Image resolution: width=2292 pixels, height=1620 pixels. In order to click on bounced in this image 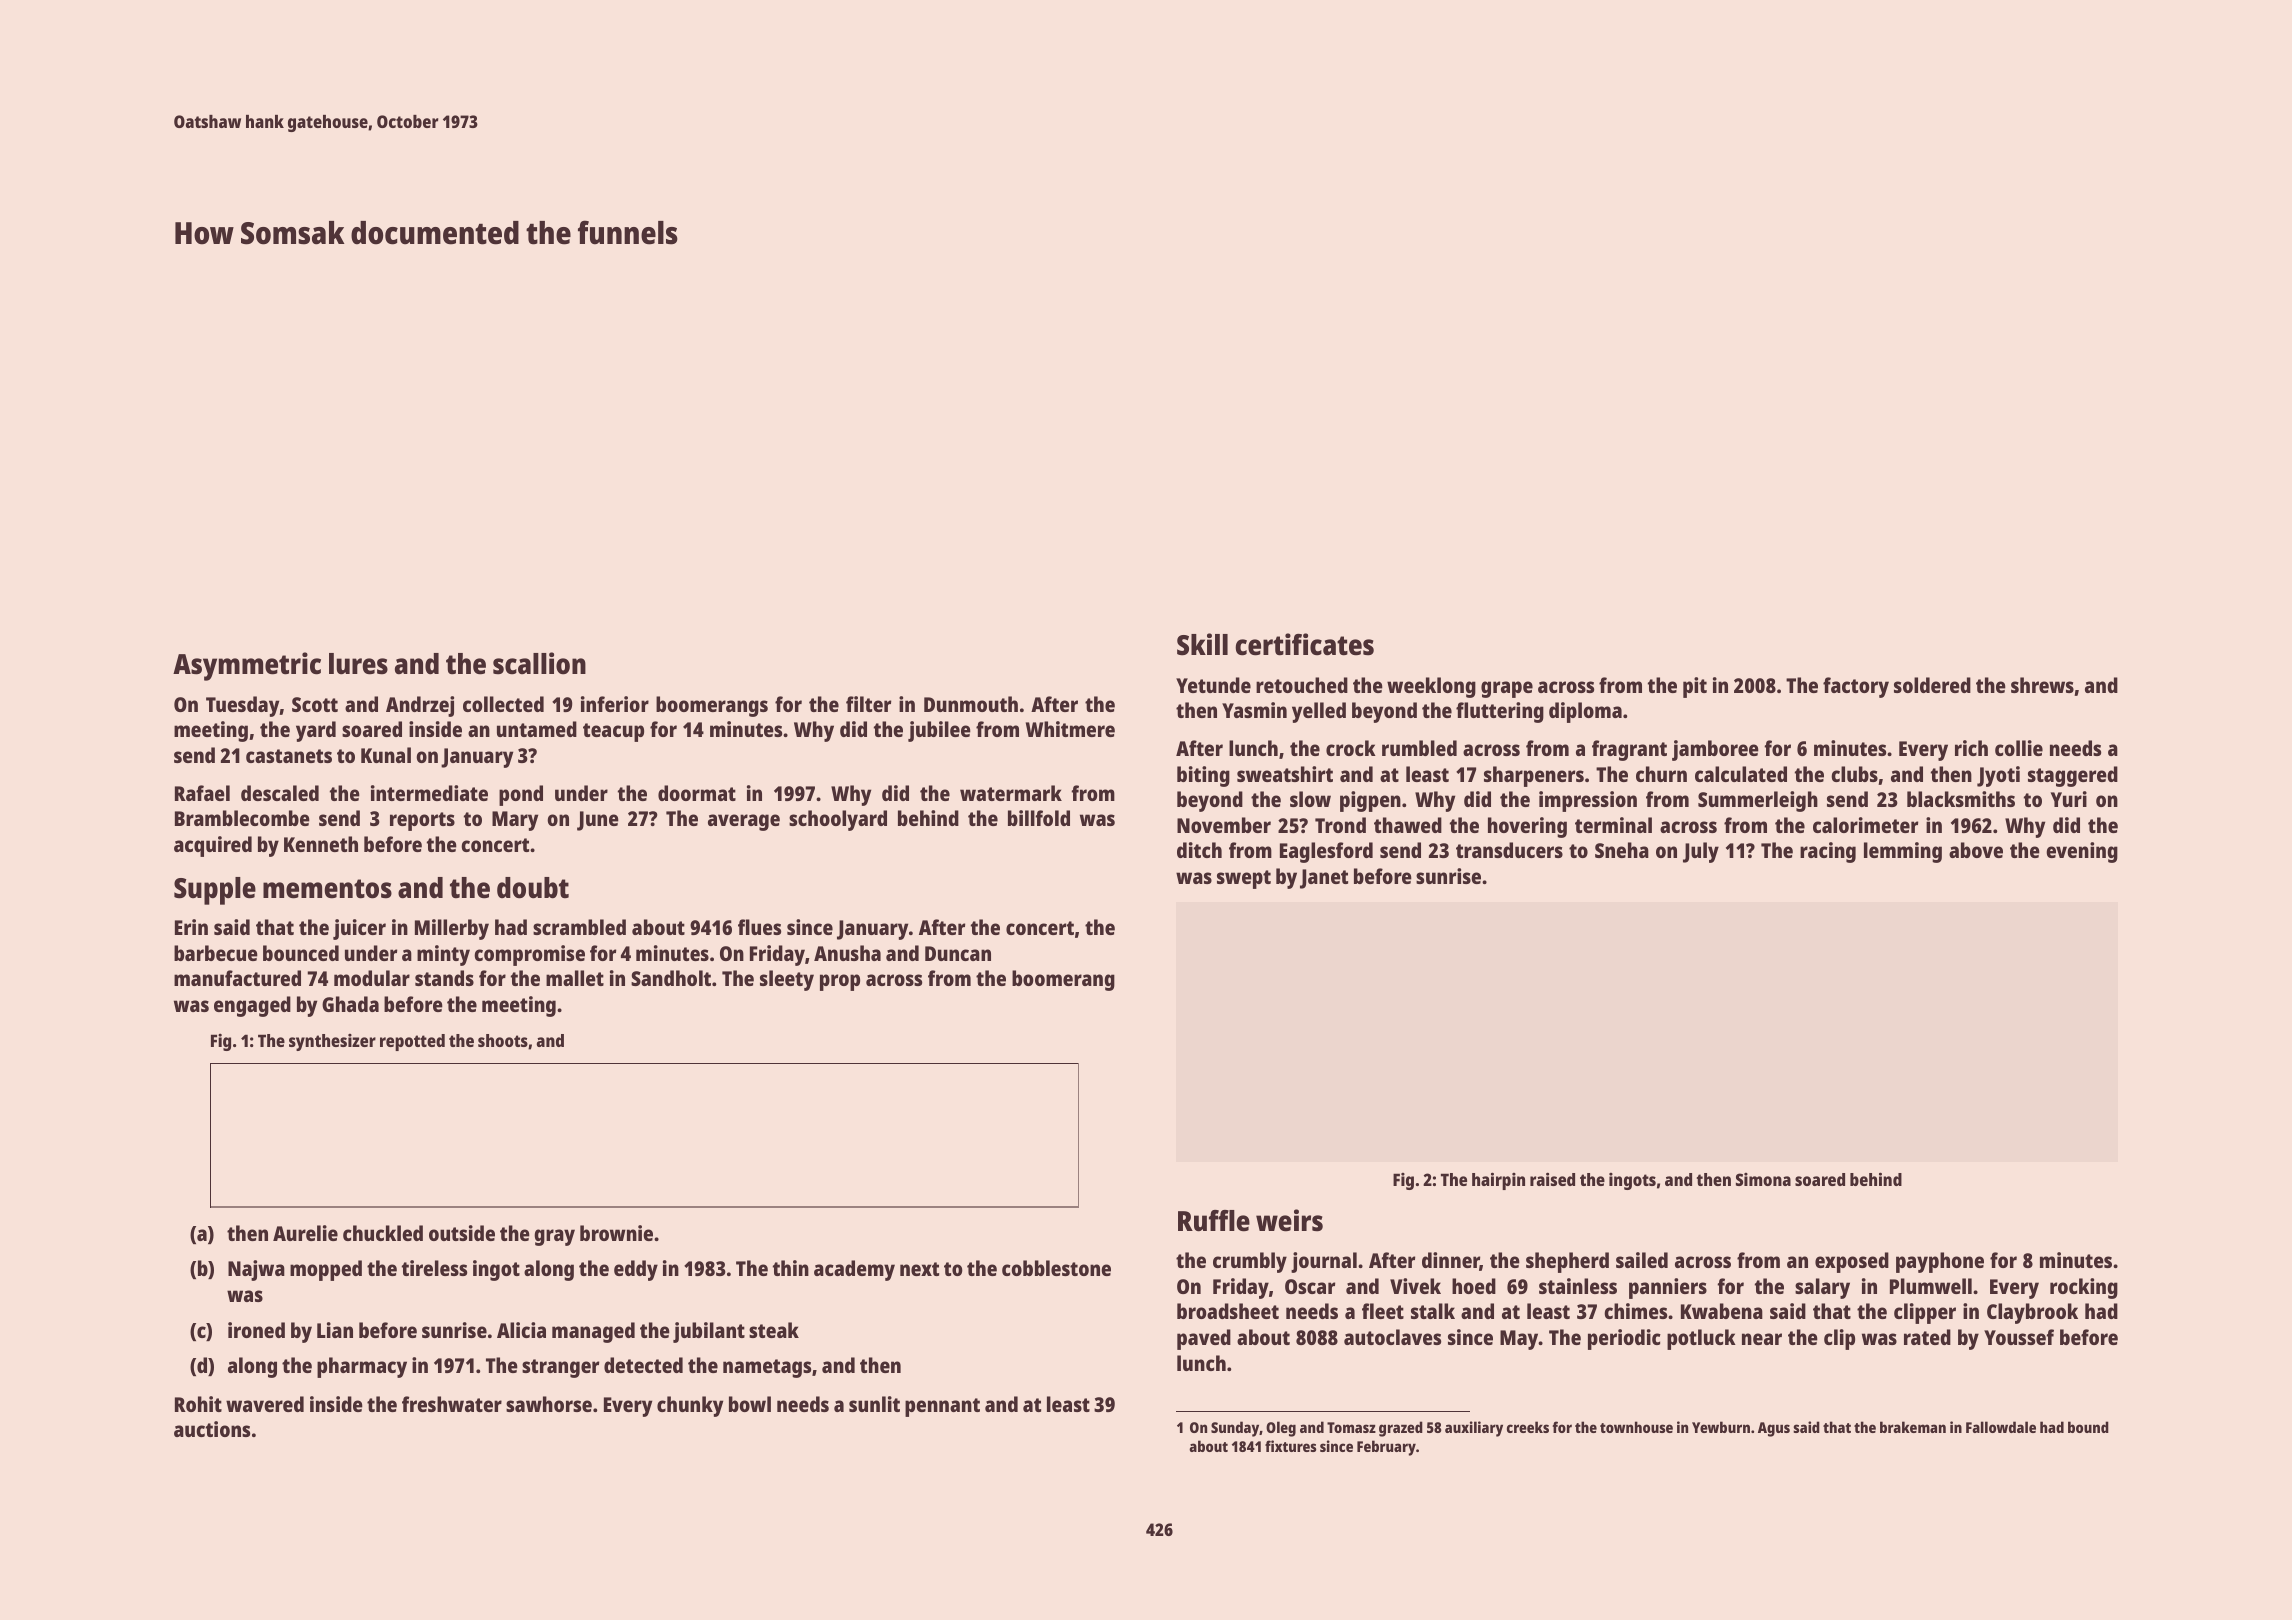, I will do `click(301, 953)`.
